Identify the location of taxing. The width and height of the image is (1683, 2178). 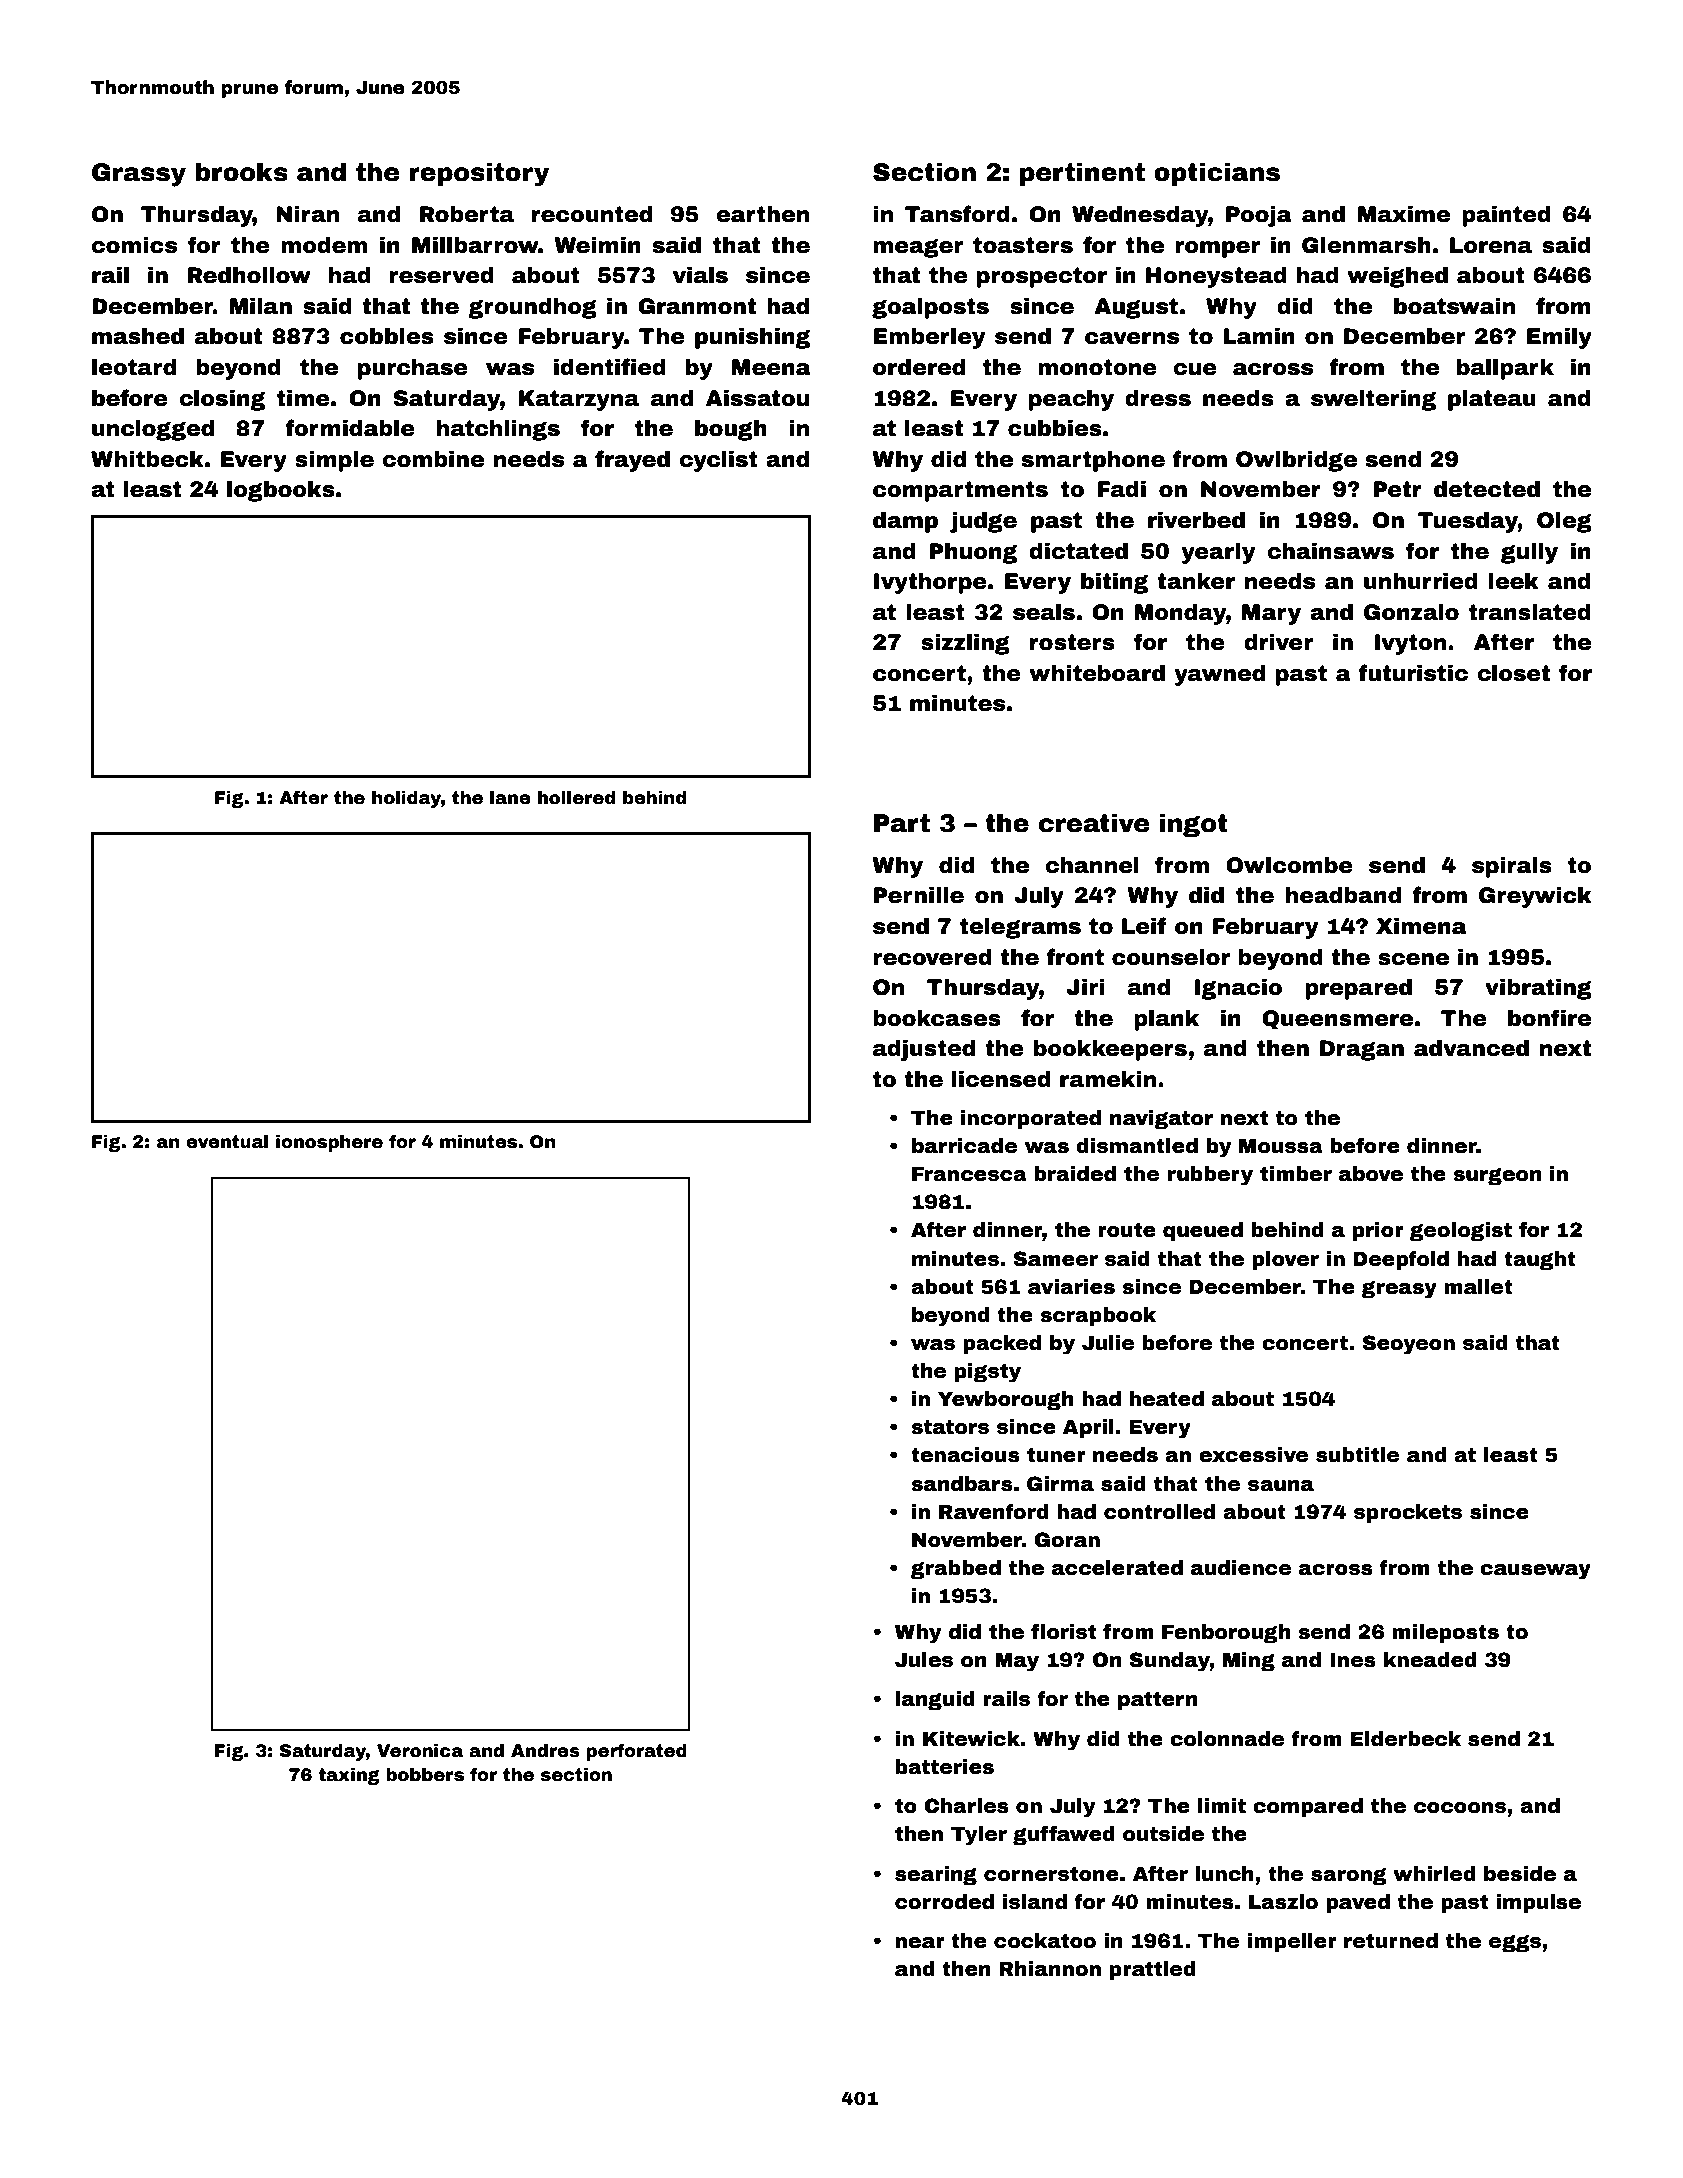
(349, 1776).
